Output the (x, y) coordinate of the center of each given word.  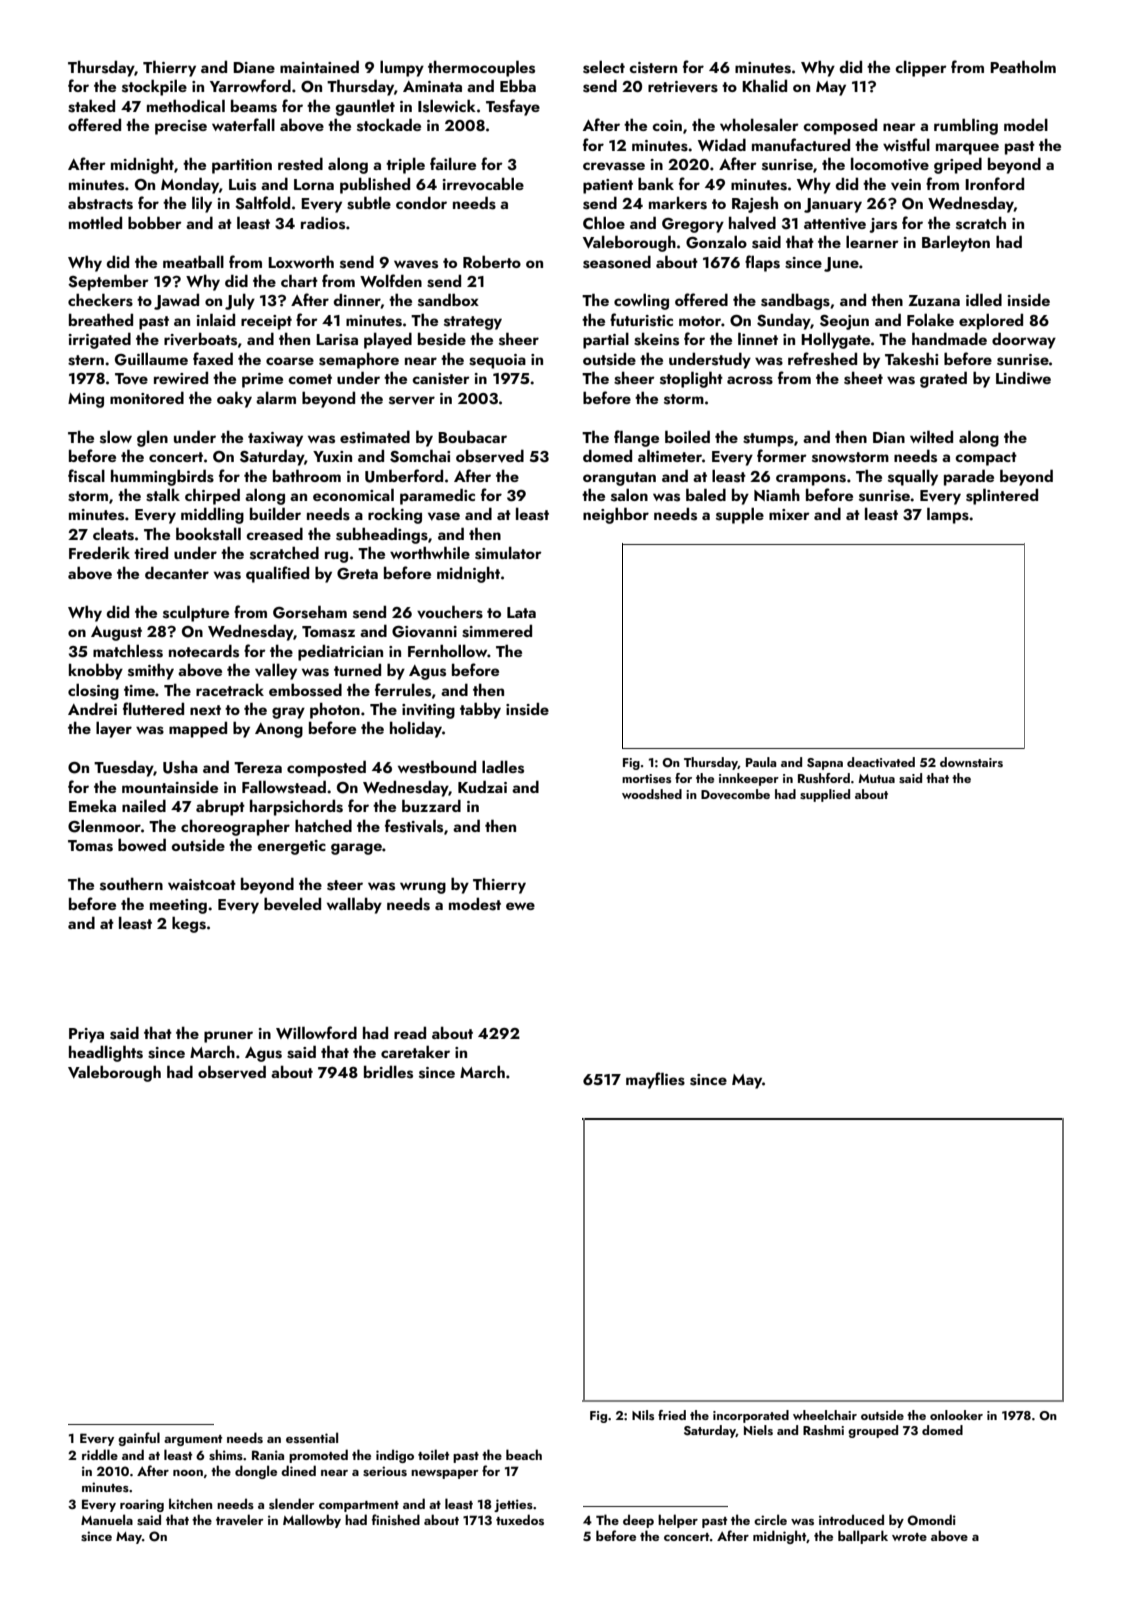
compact (986, 459)
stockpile (154, 87)
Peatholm (1023, 66)
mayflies (655, 1080)
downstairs (971, 762)
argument (193, 1440)
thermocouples (481, 68)
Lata (521, 612)
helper (678, 1521)
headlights (106, 1053)
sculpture (196, 613)
